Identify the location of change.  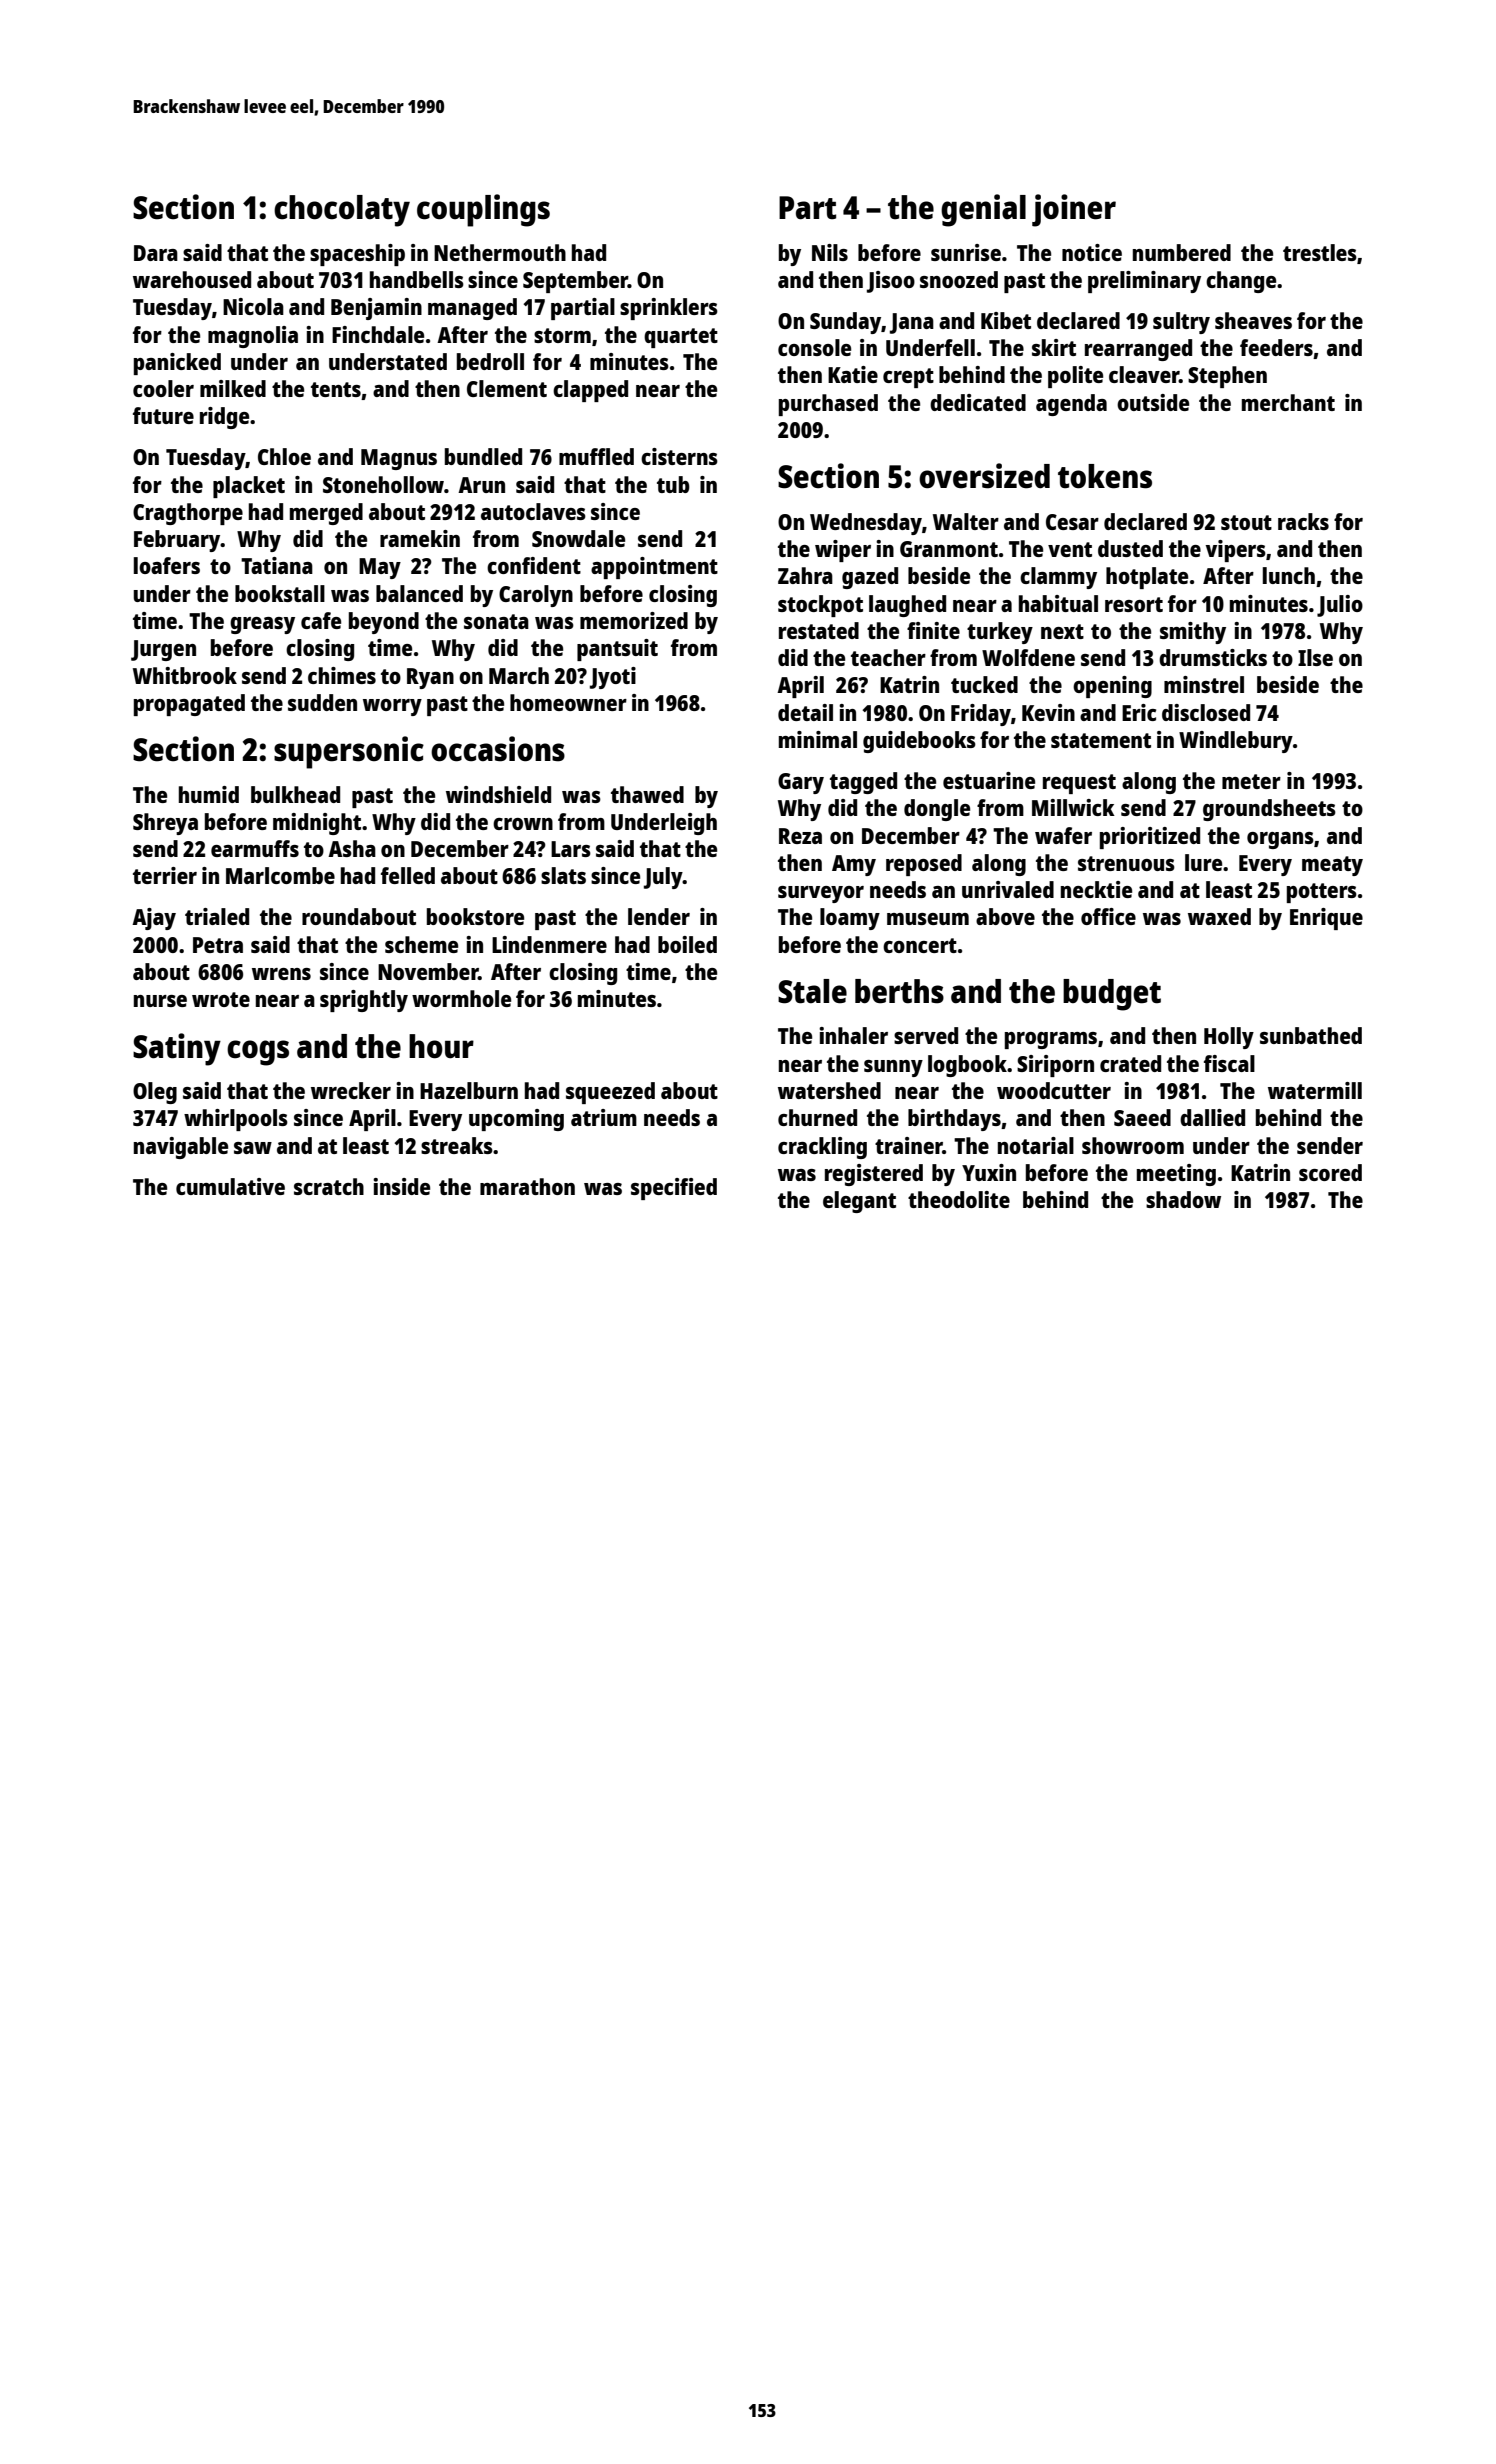
(1241, 282).
